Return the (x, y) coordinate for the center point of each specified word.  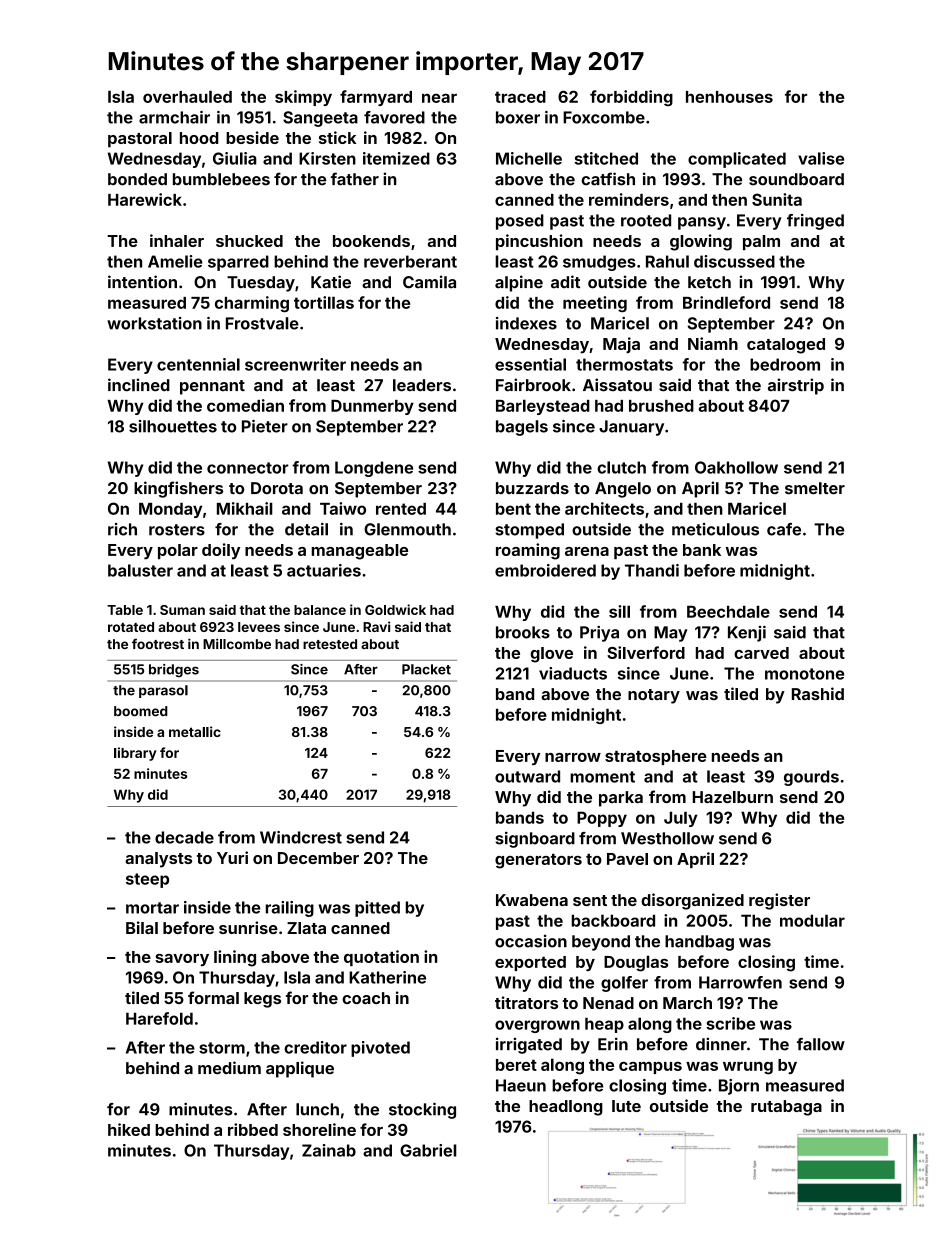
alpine (519, 283)
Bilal (142, 927)
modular (812, 920)
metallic (195, 731)
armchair (174, 117)
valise (821, 158)
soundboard (796, 179)
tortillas (324, 302)
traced (520, 97)
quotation (381, 958)
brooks (523, 632)
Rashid (818, 693)
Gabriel (428, 1150)
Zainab (329, 1150)
